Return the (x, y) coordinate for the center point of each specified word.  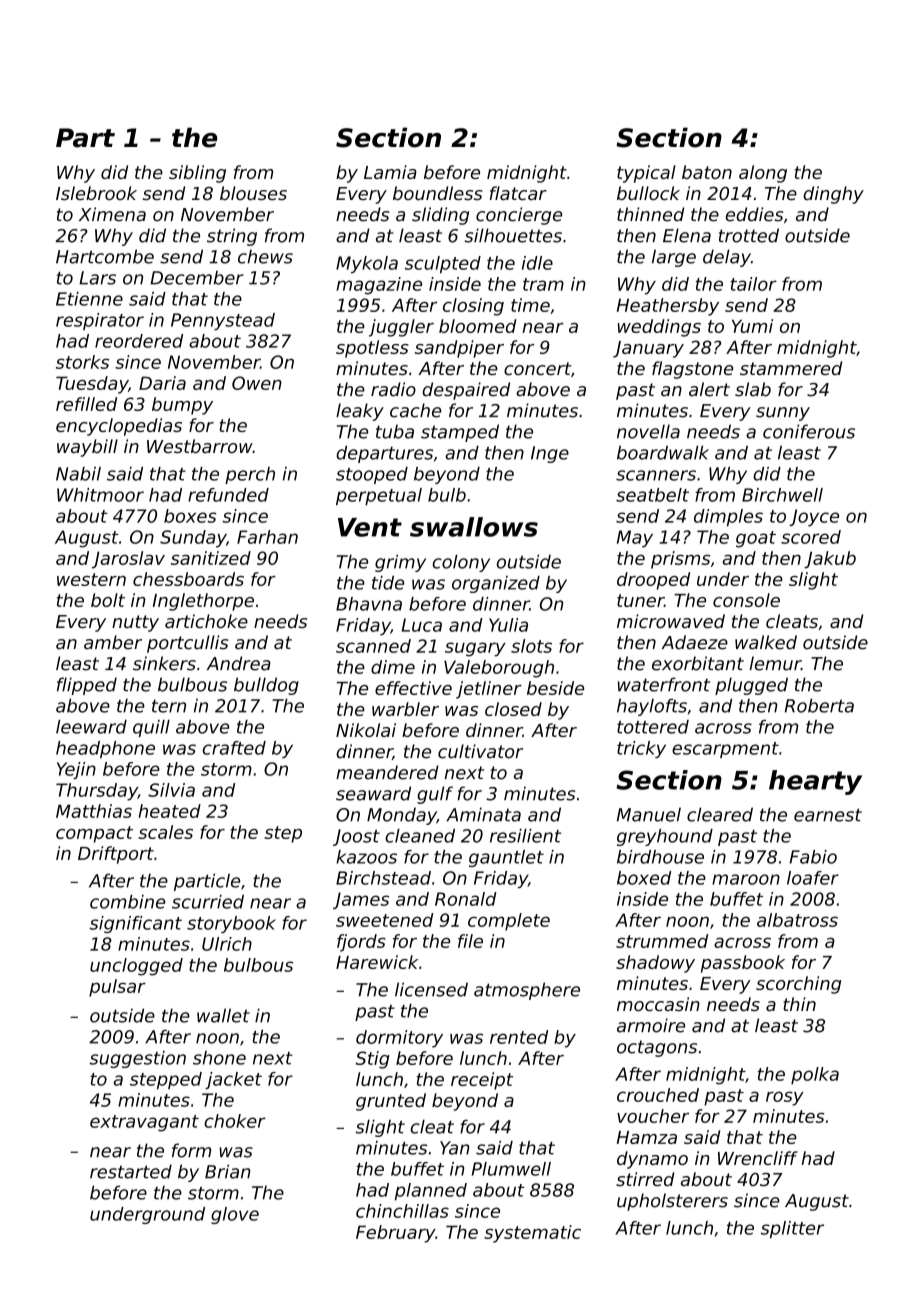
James (361, 900)
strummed (662, 941)
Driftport (116, 855)
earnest (828, 815)
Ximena (112, 214)
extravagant (144, 1123)
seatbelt (652, 495)
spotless (372, 349)
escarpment (725, 750)
